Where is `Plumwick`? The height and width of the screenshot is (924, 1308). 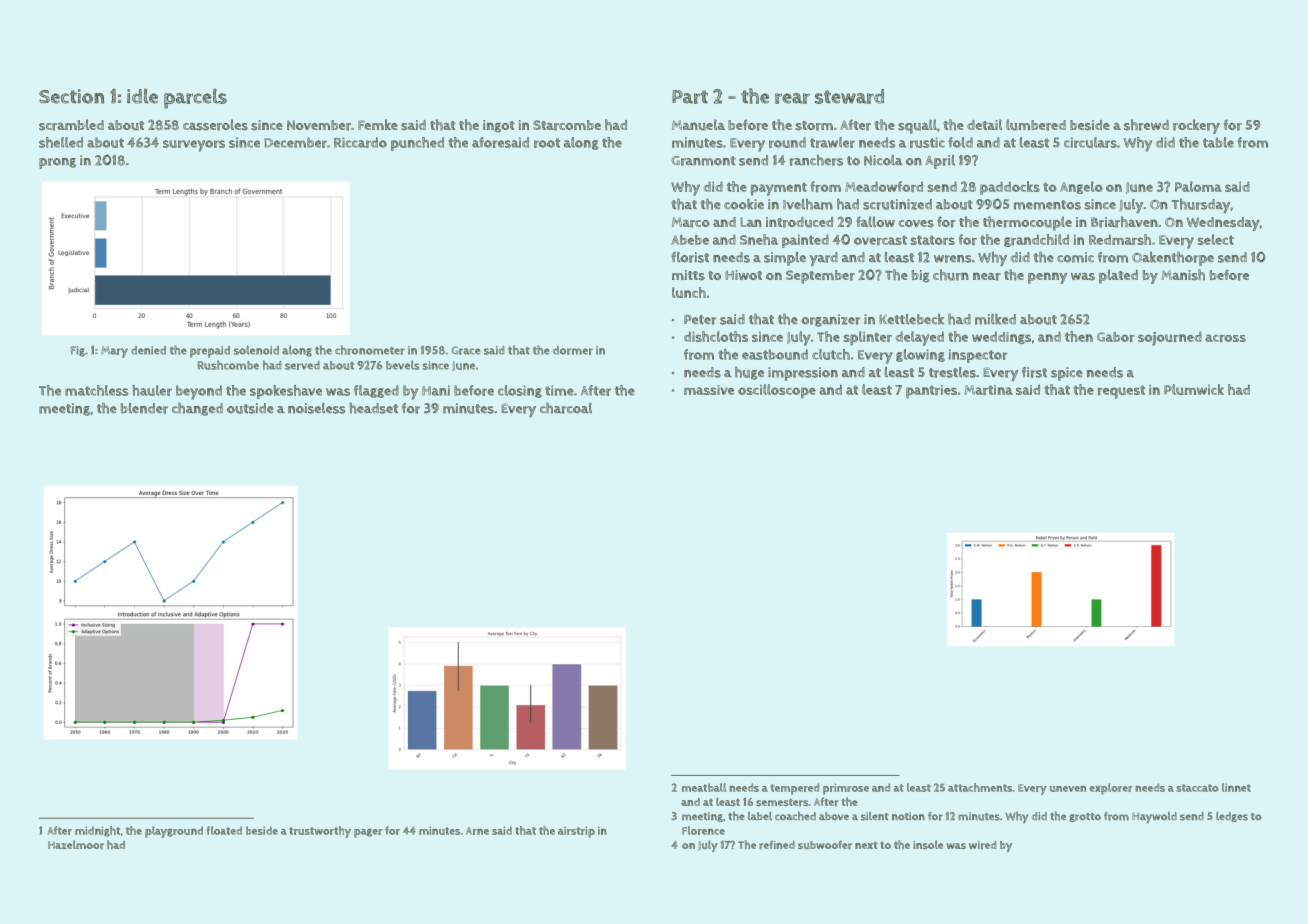 Plumwick is located at coordinates (1194, 389).
